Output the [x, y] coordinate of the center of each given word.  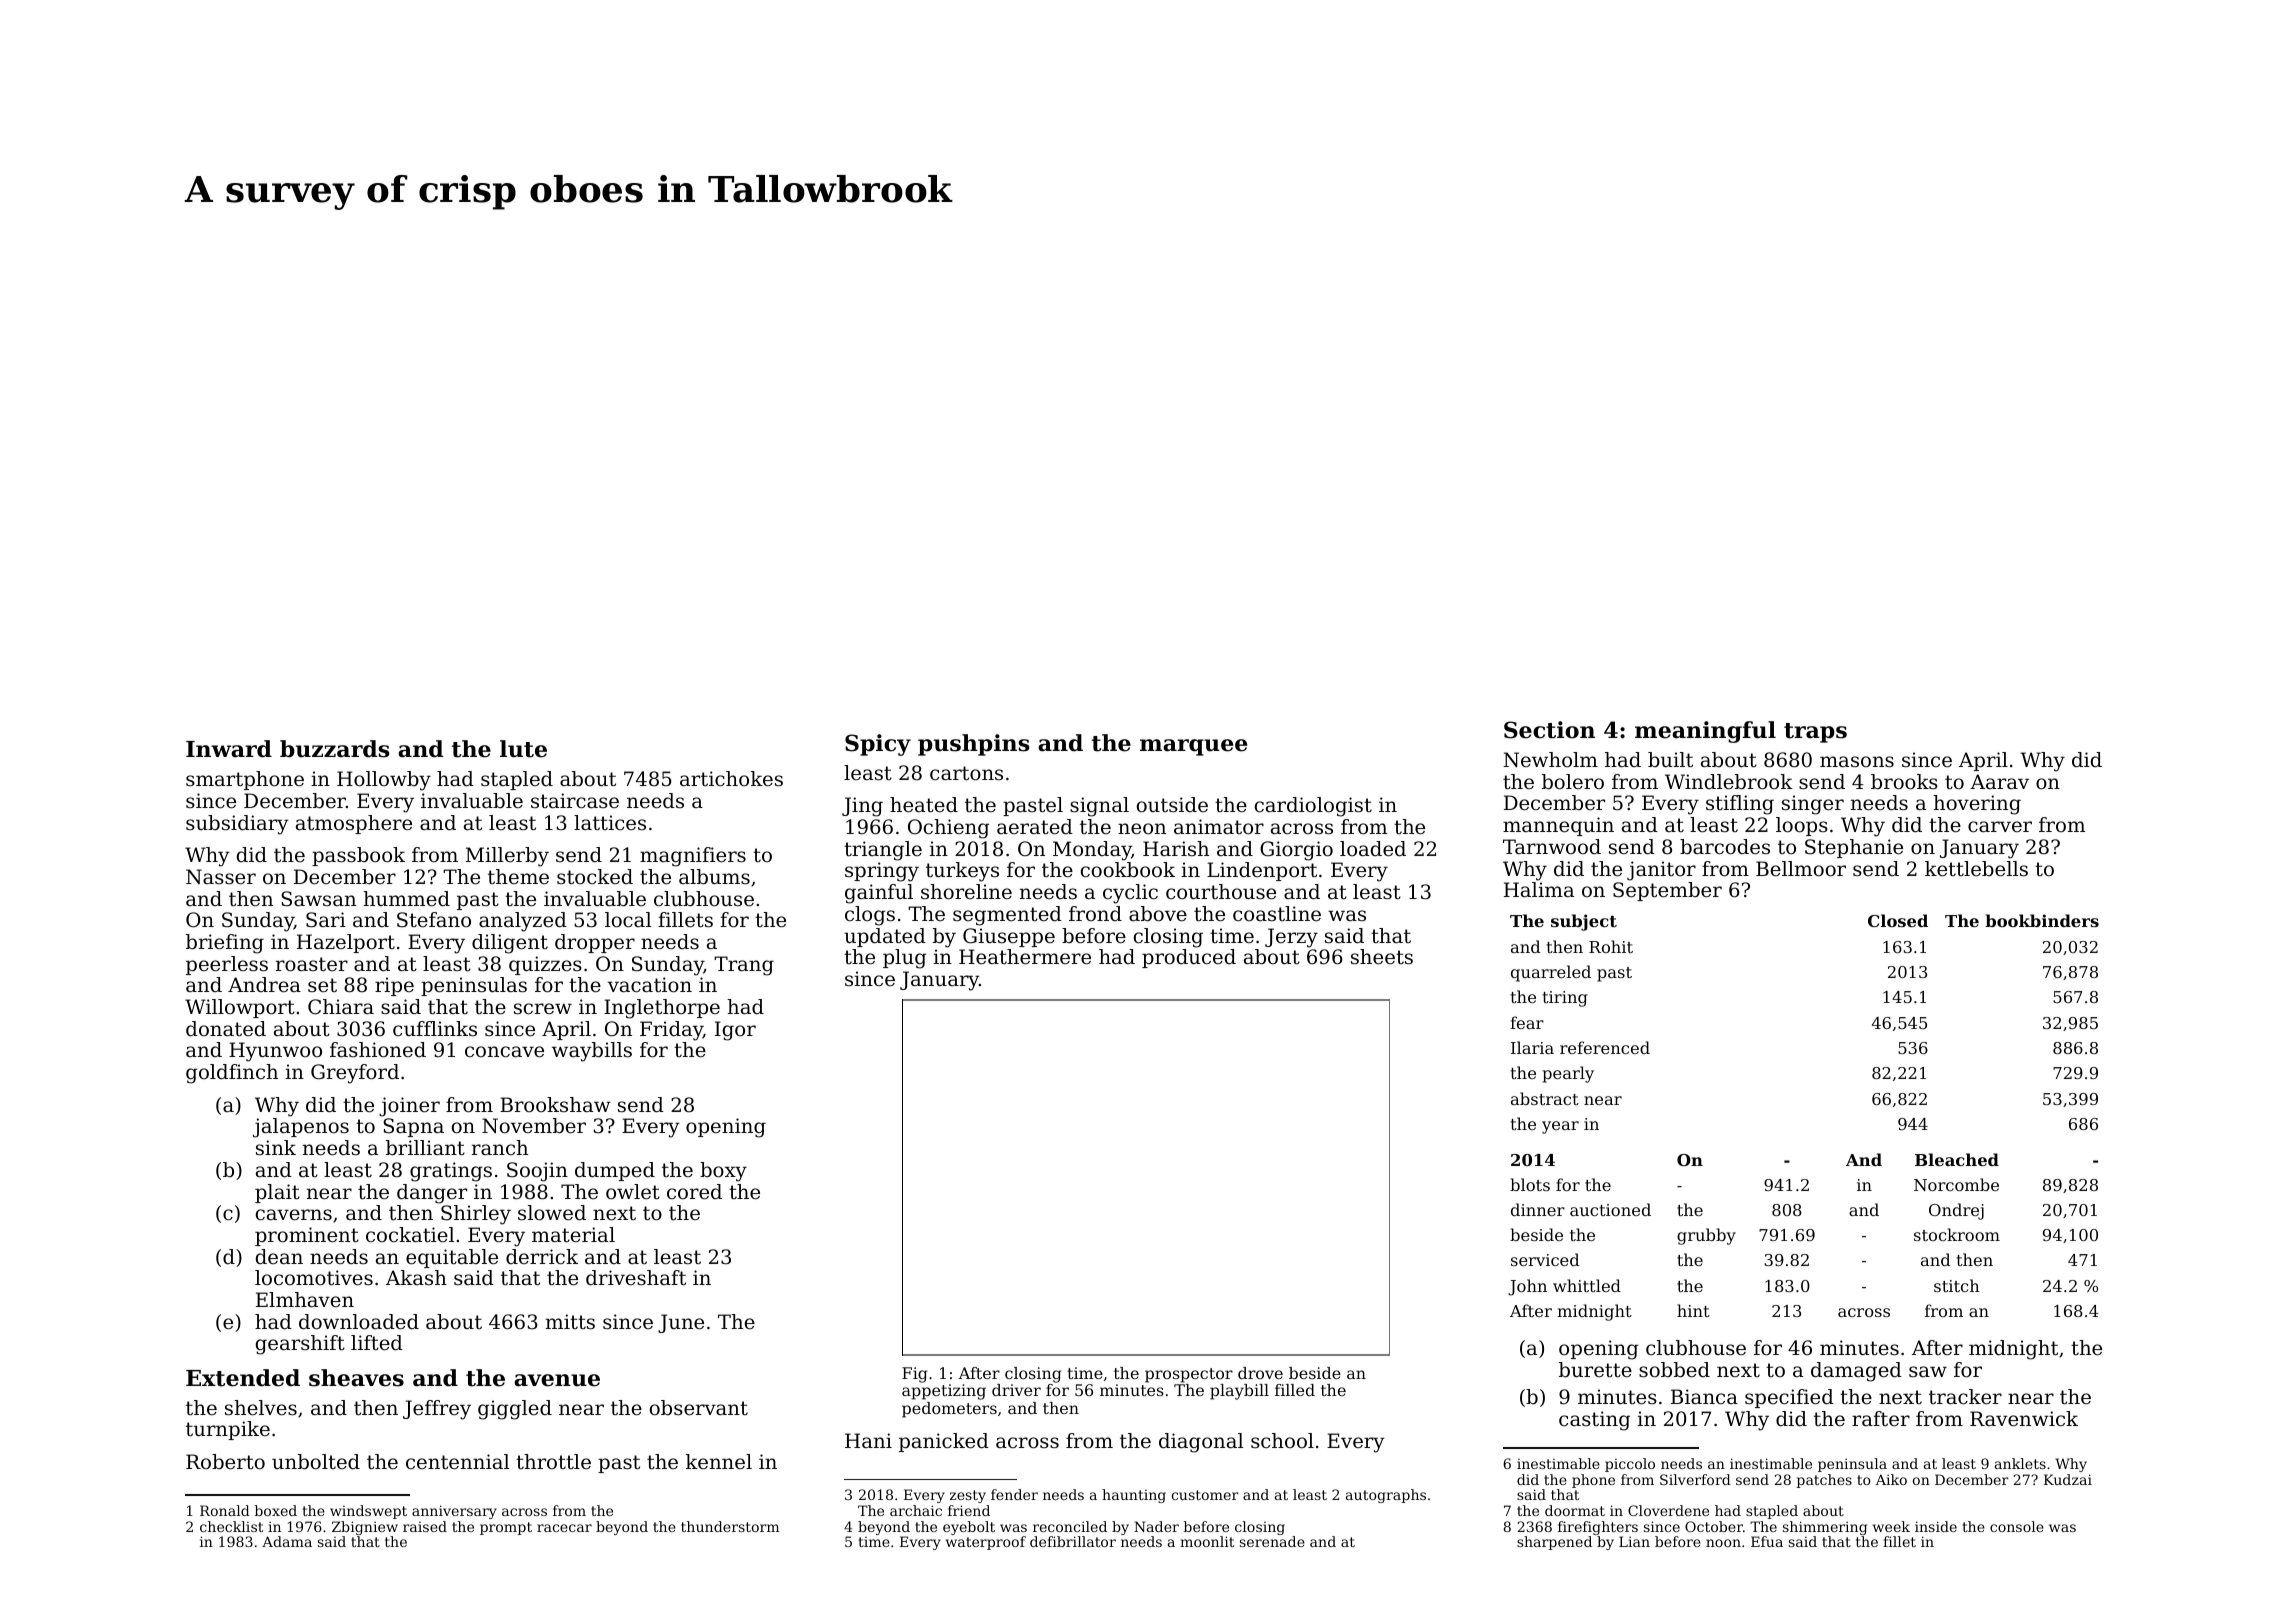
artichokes [731, 779]
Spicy [878, 745]
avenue [557, 1380]
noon [1723, 1543]
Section [1549, 730]
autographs [1386, 1496]
